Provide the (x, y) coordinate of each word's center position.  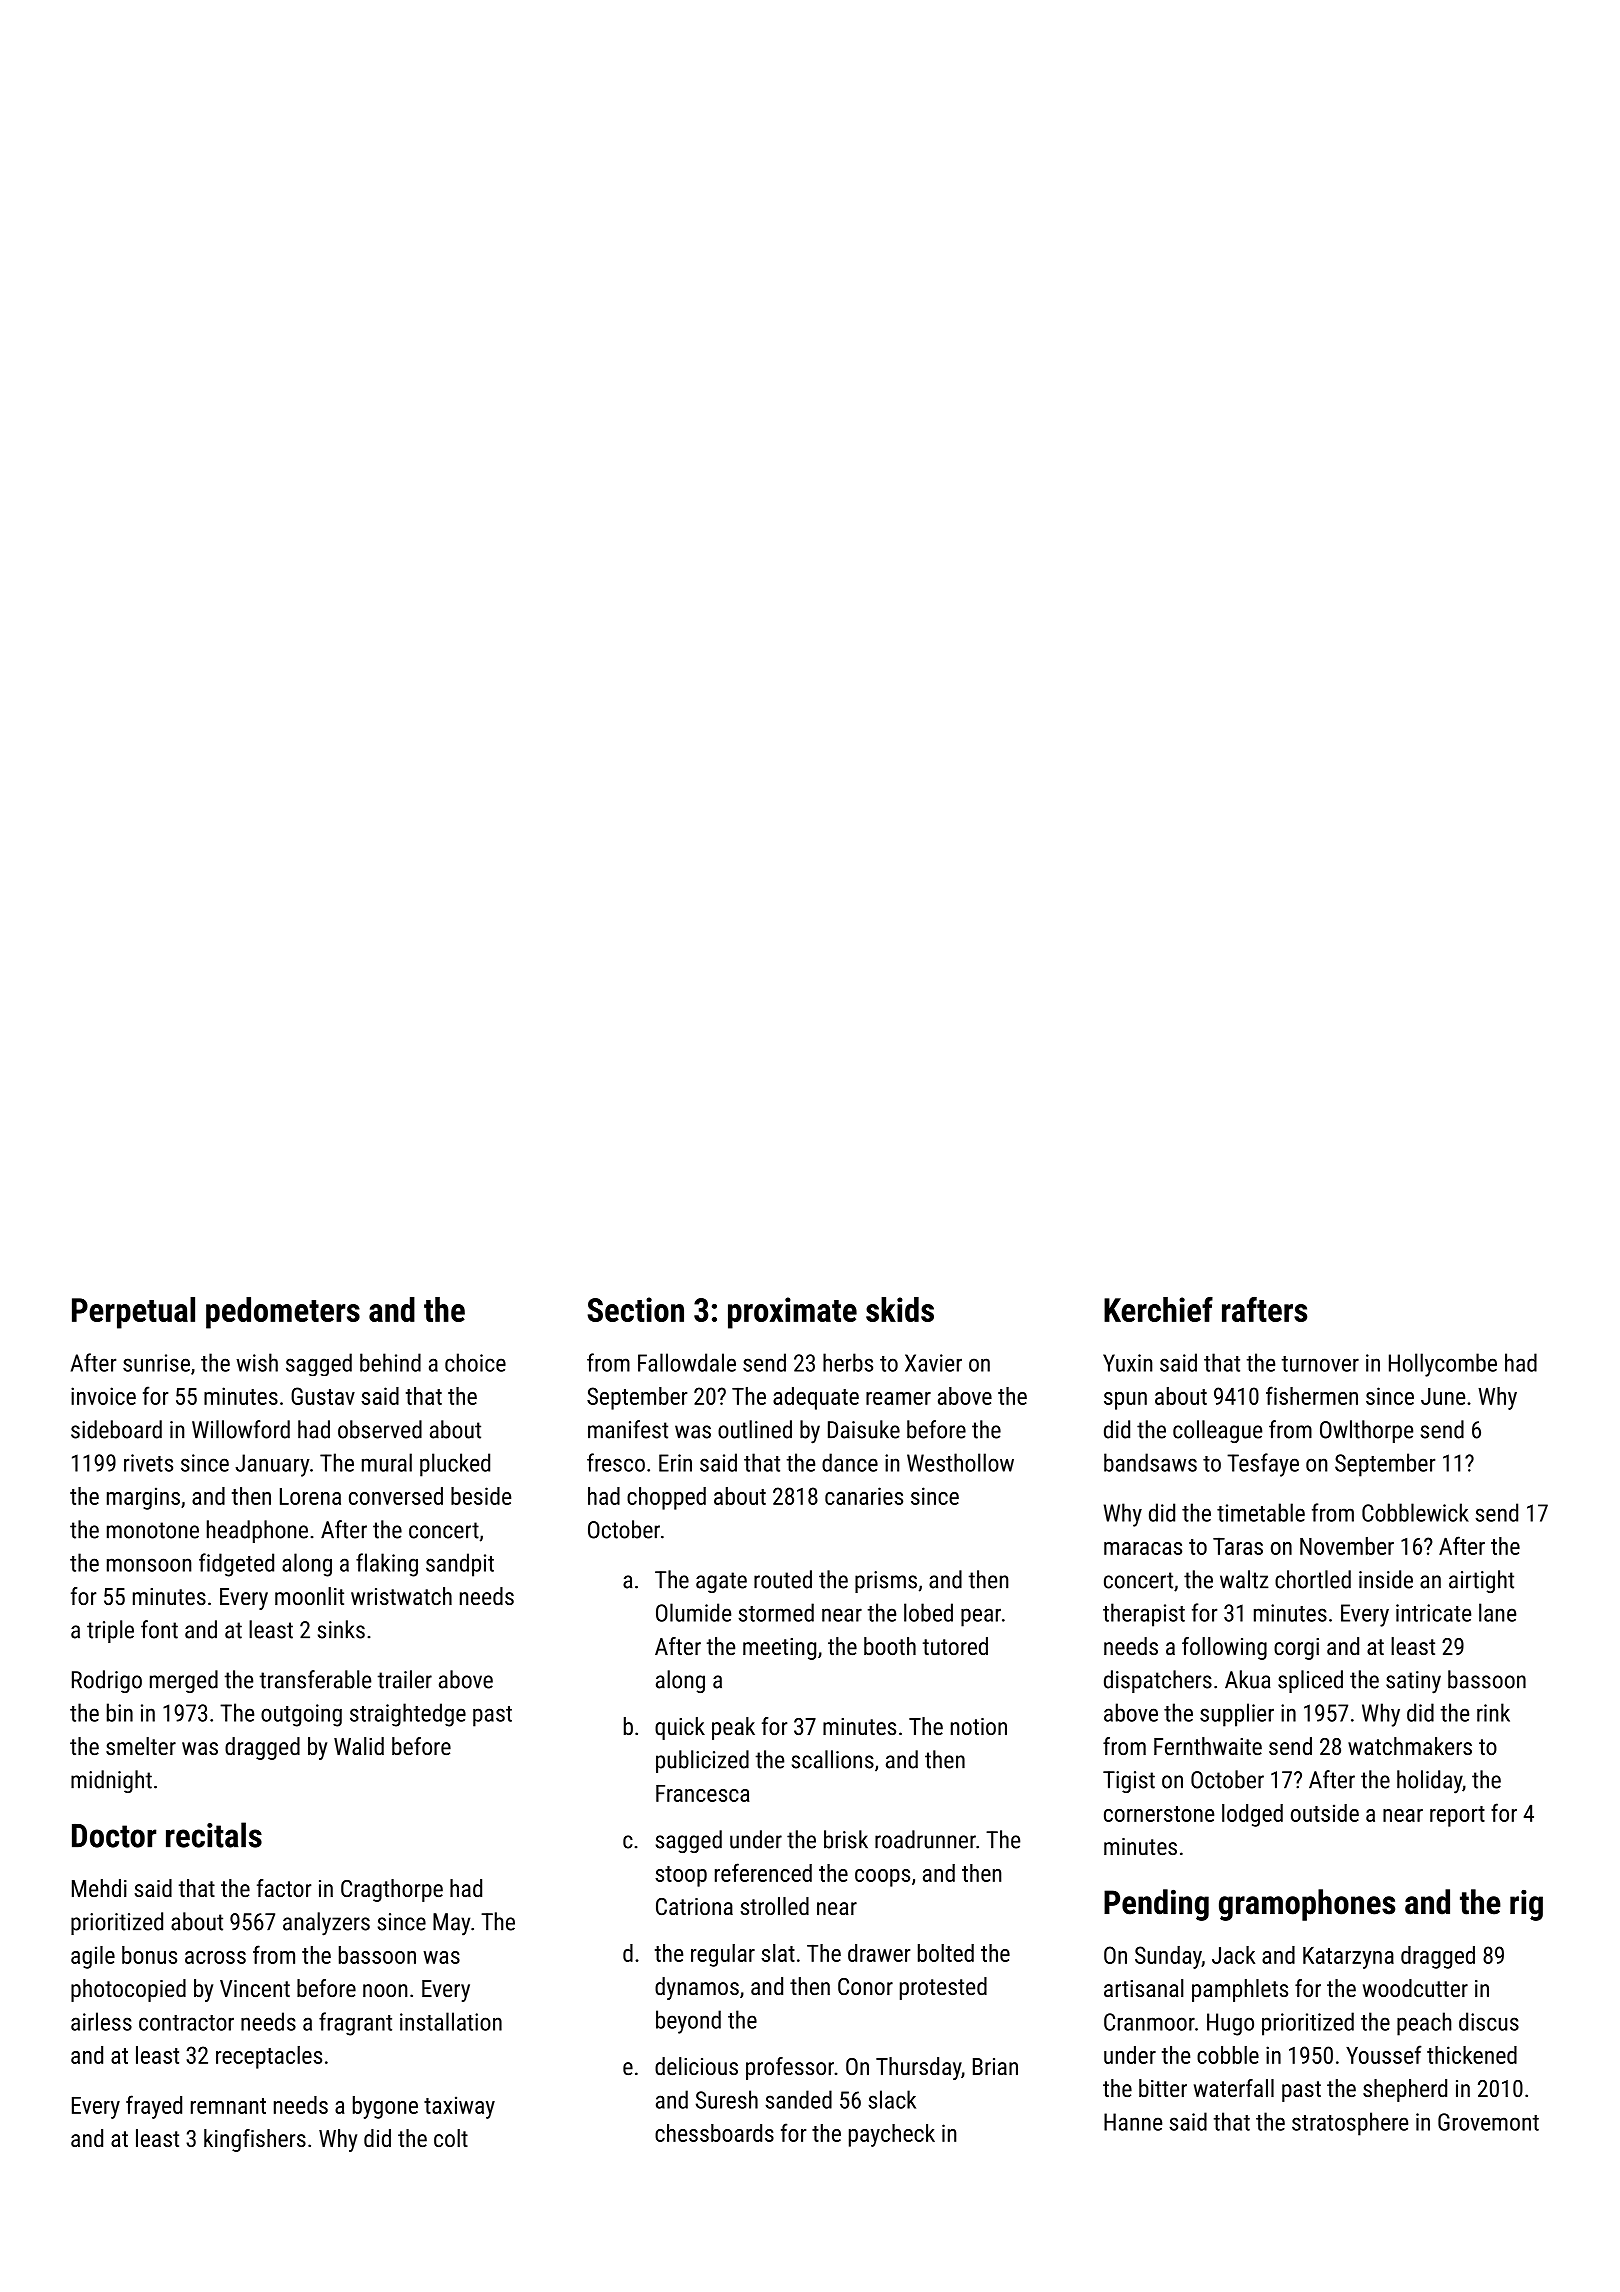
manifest (628, 1429)
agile (93, 1957)
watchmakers (1410, 1746)
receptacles (269, 2057)
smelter (141, 1746)
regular (723, 1955)
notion (979, 1726)
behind (390, 1362)
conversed (396, 1496)
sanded (798, 2099)
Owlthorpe (1366, 1431)
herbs (848, 1362)
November (1347, 1546)
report (1457, 1816)
